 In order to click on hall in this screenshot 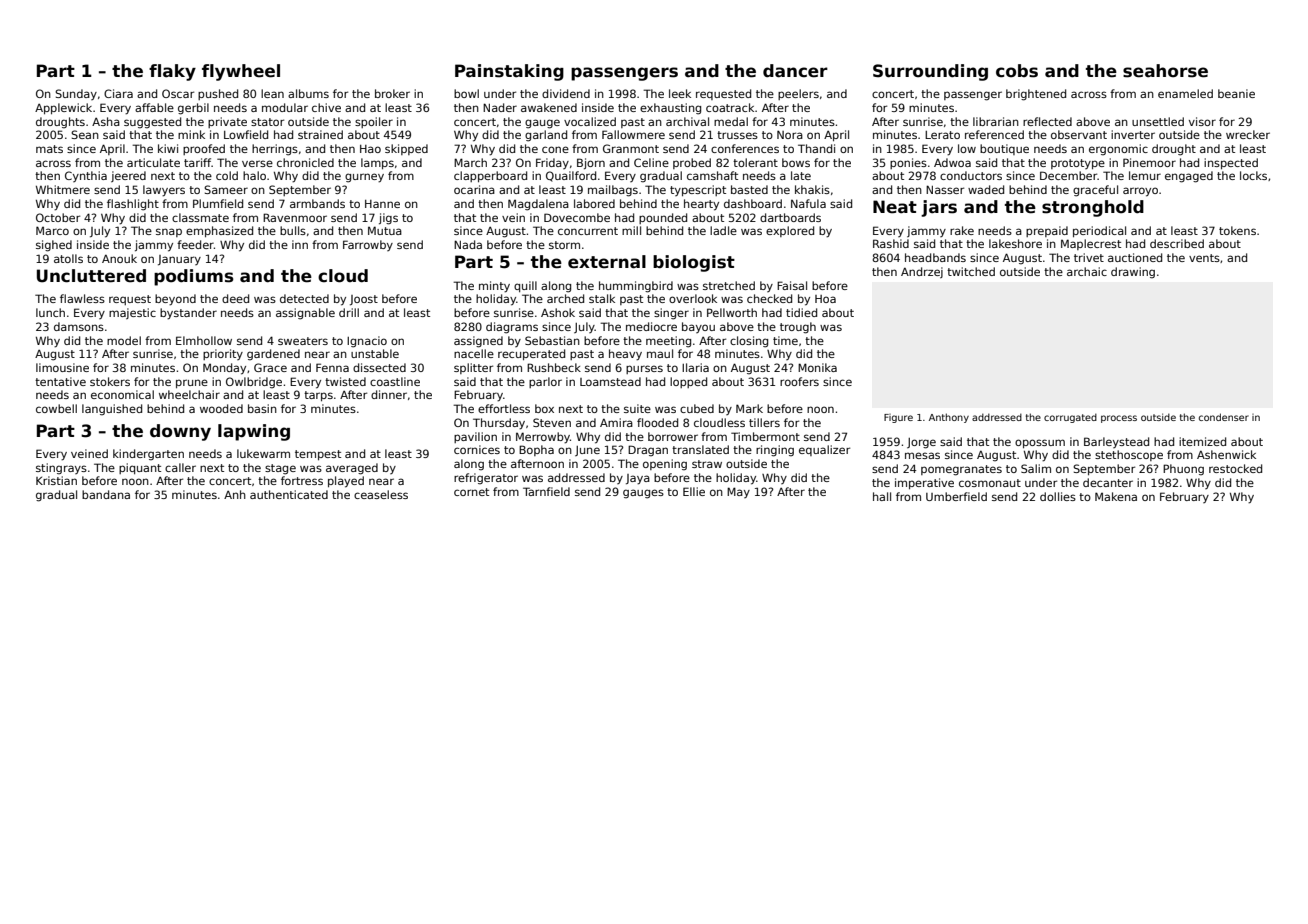, I will do `click(882, 496)`.
